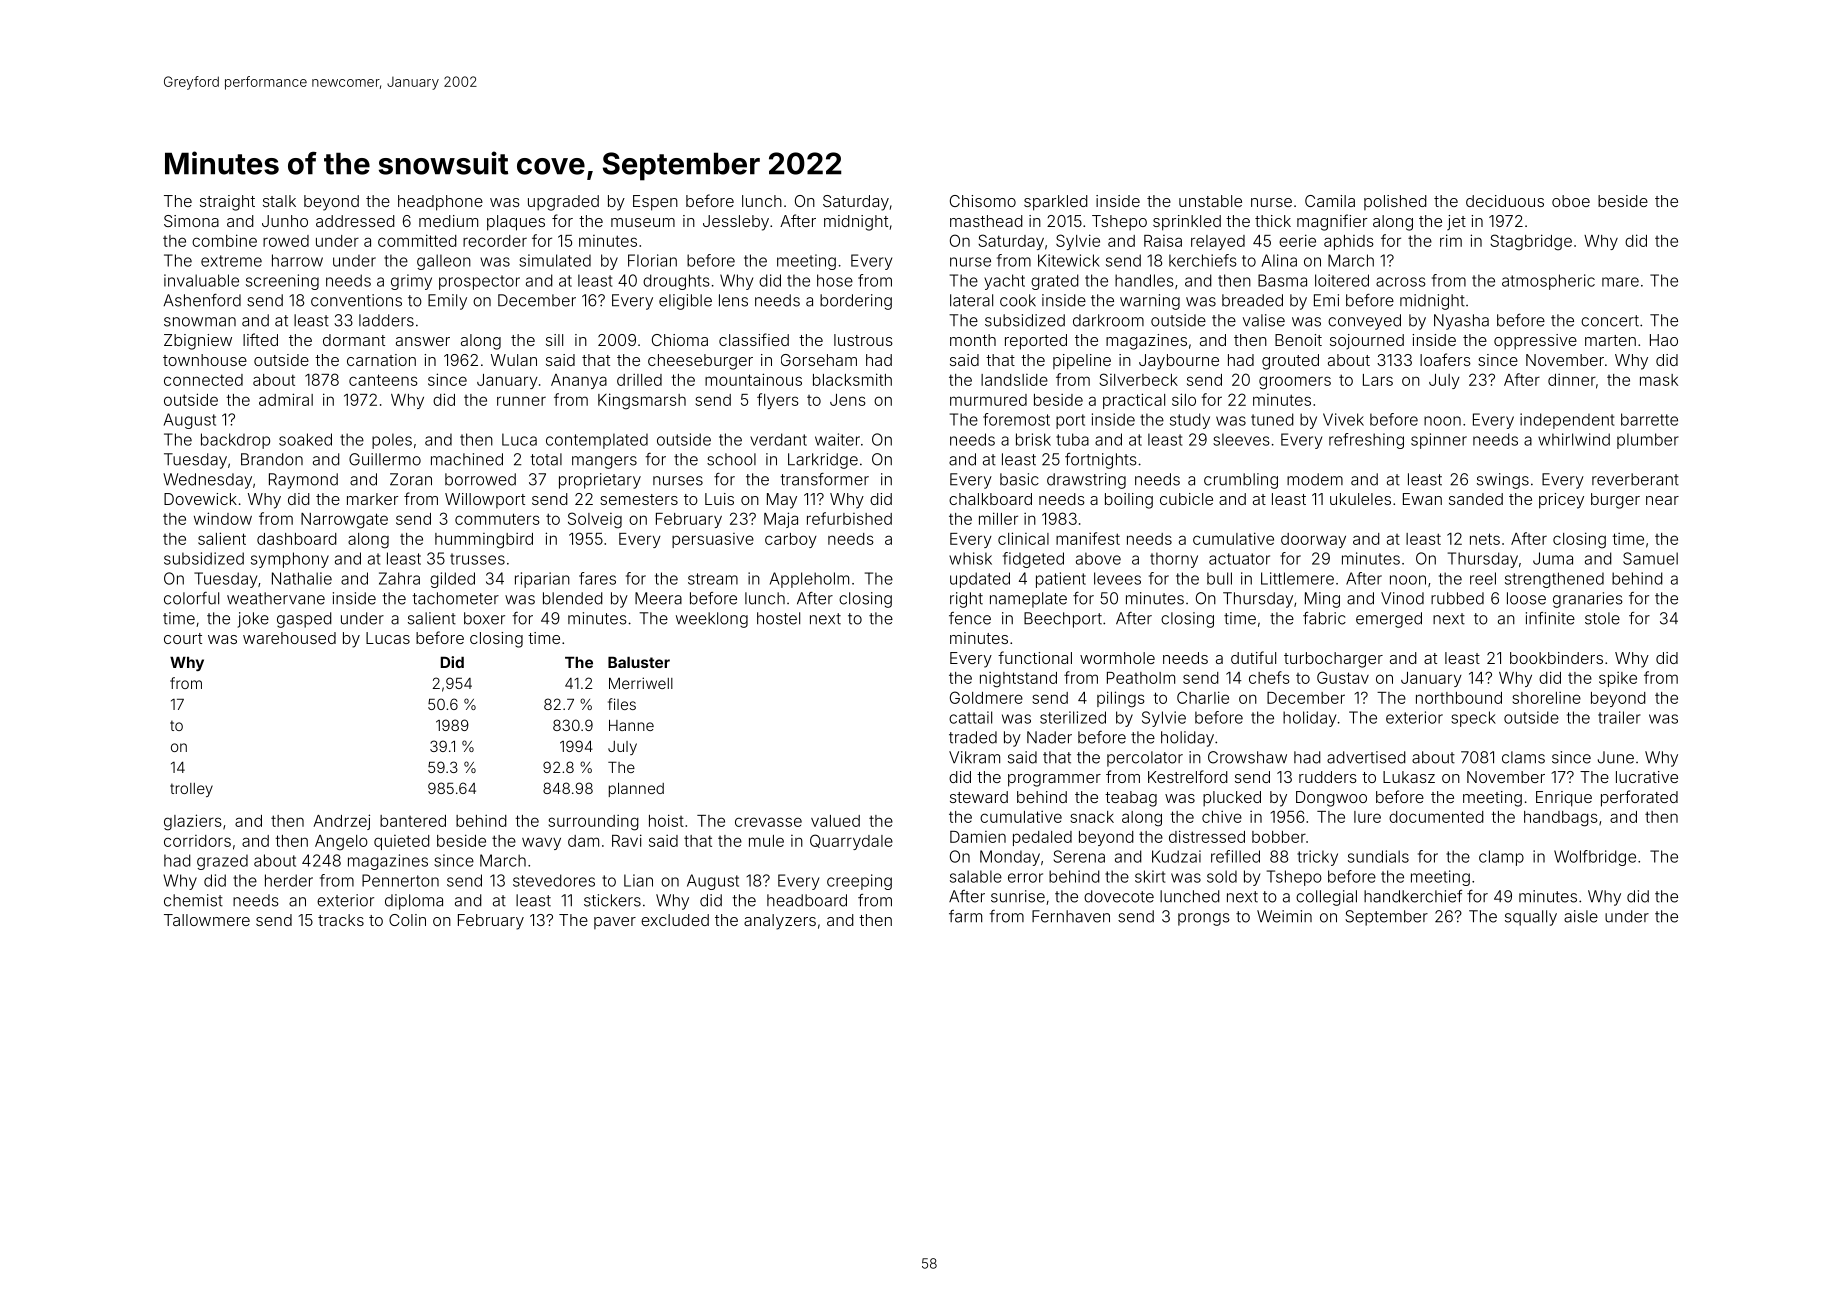  What do you see at coordinates (516, 223) in the screenshot?
I see `plaques` at bounding box center [516, 223].
